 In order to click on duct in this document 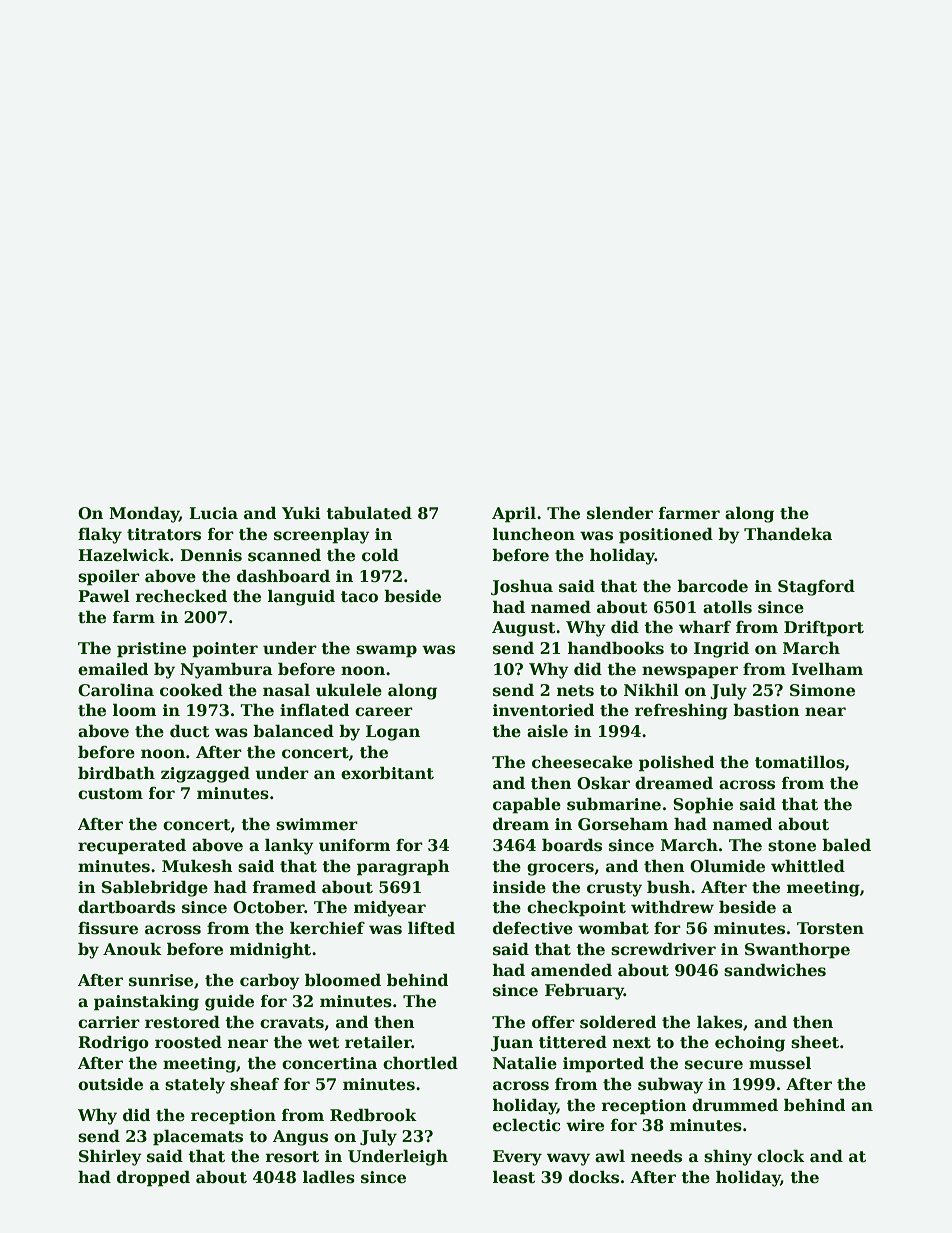, I will do `click(190, 731)`.
